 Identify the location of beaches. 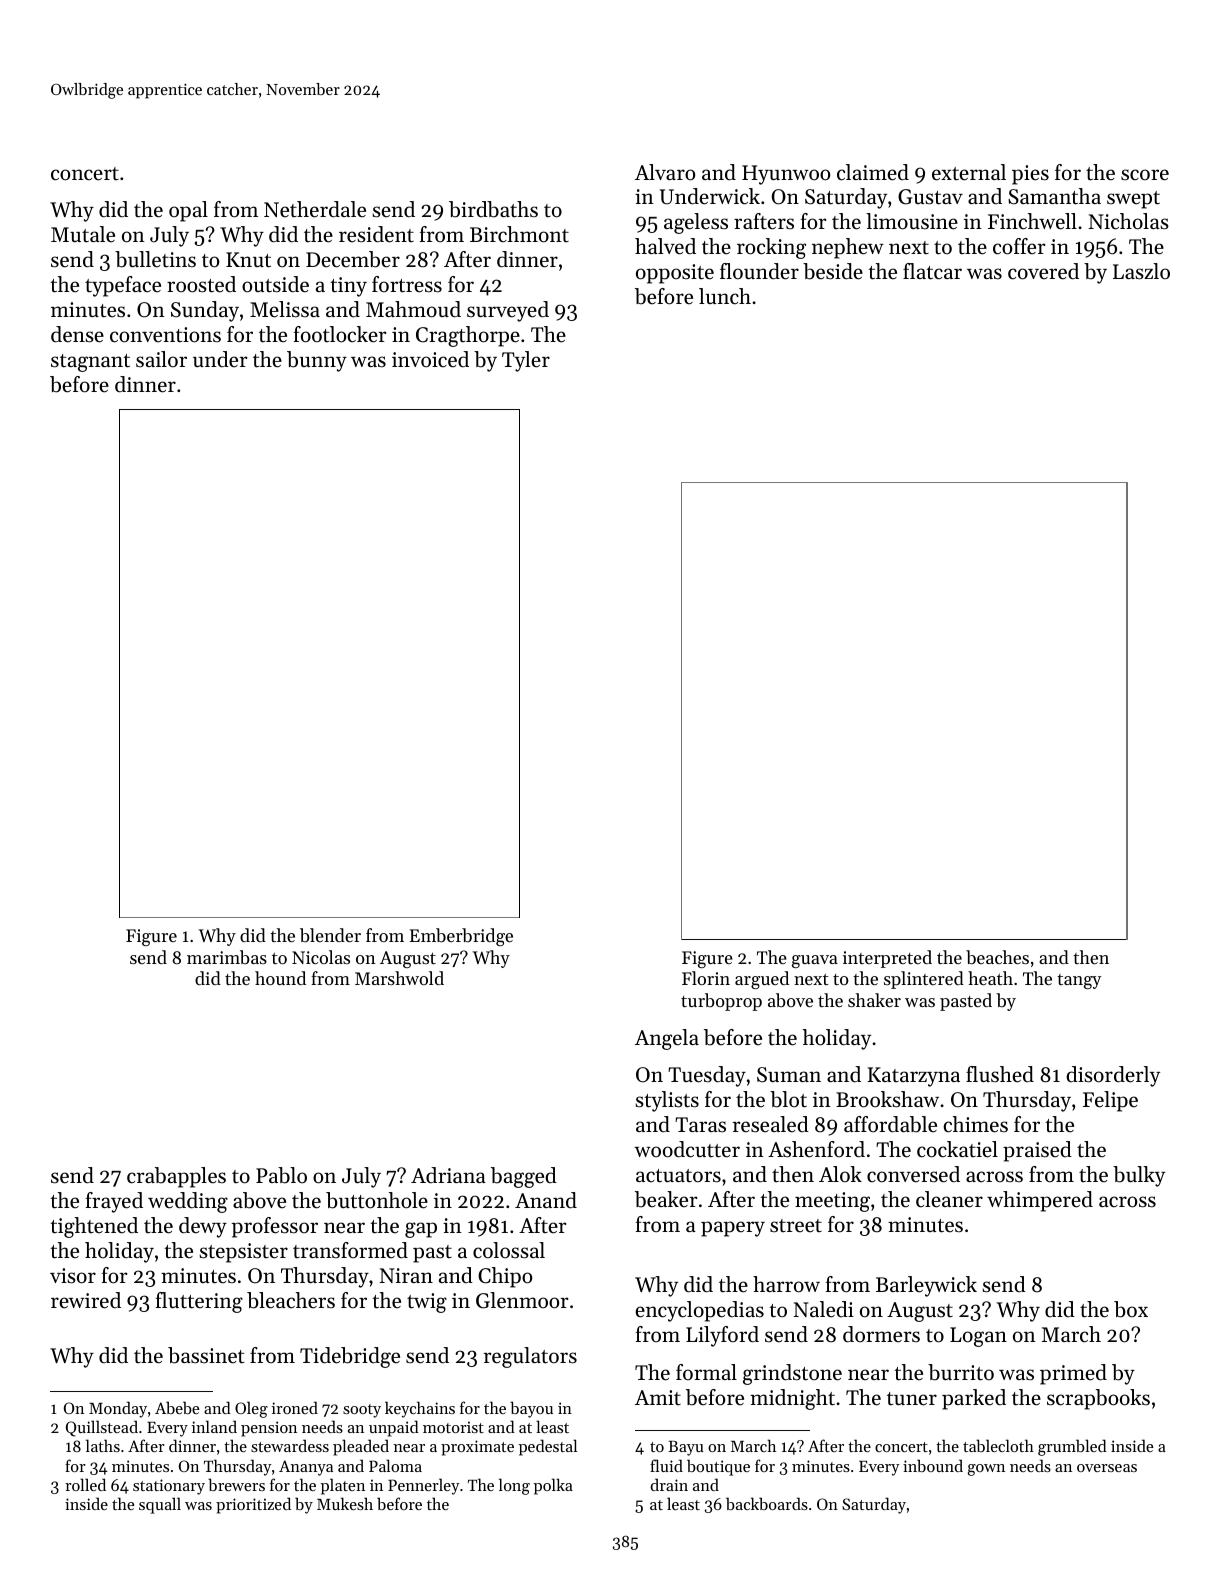
(997, 957).
